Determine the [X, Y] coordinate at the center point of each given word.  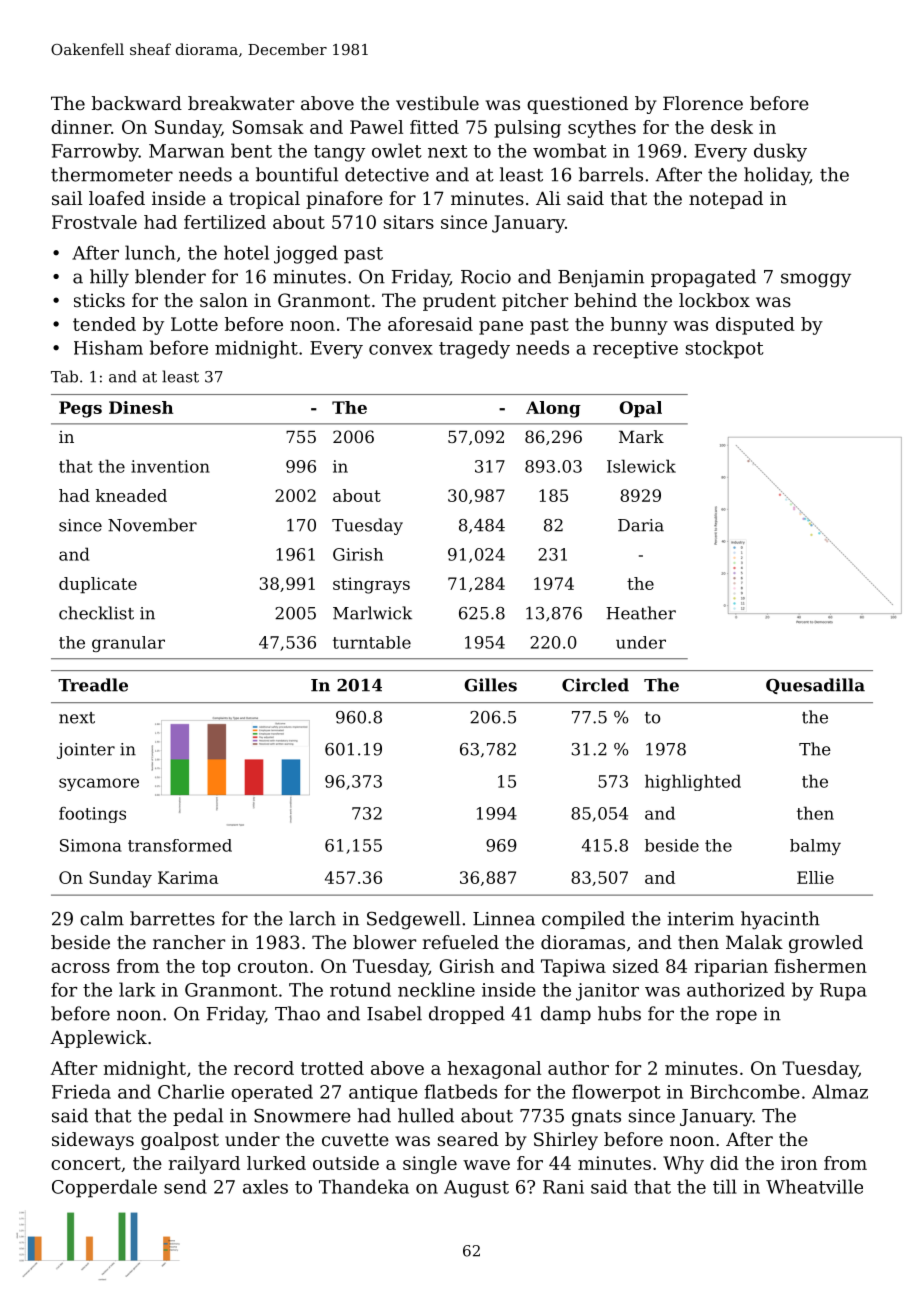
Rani [563, 1187]
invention [170, 466]
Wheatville [814, 1186]
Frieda [81, 1091]
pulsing [527, 129]
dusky [780, 152]
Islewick [641, 466]
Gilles [490, 685]
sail [67, 198]
